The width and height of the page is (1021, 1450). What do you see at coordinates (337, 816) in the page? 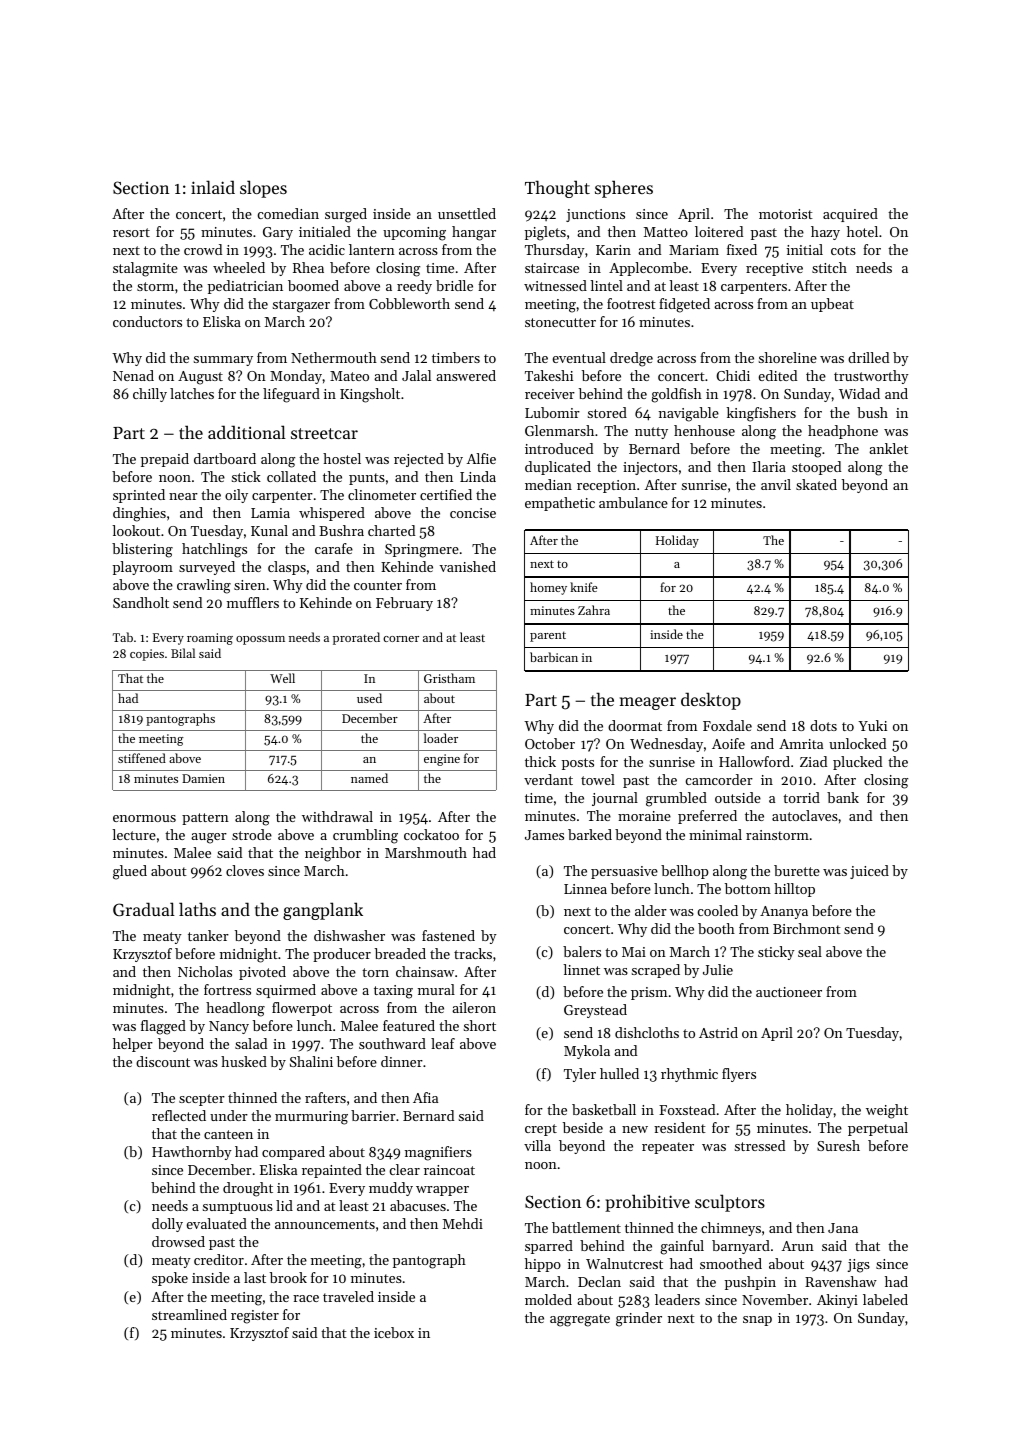
I see `withdrawal` at bounding box center [337, 816].
